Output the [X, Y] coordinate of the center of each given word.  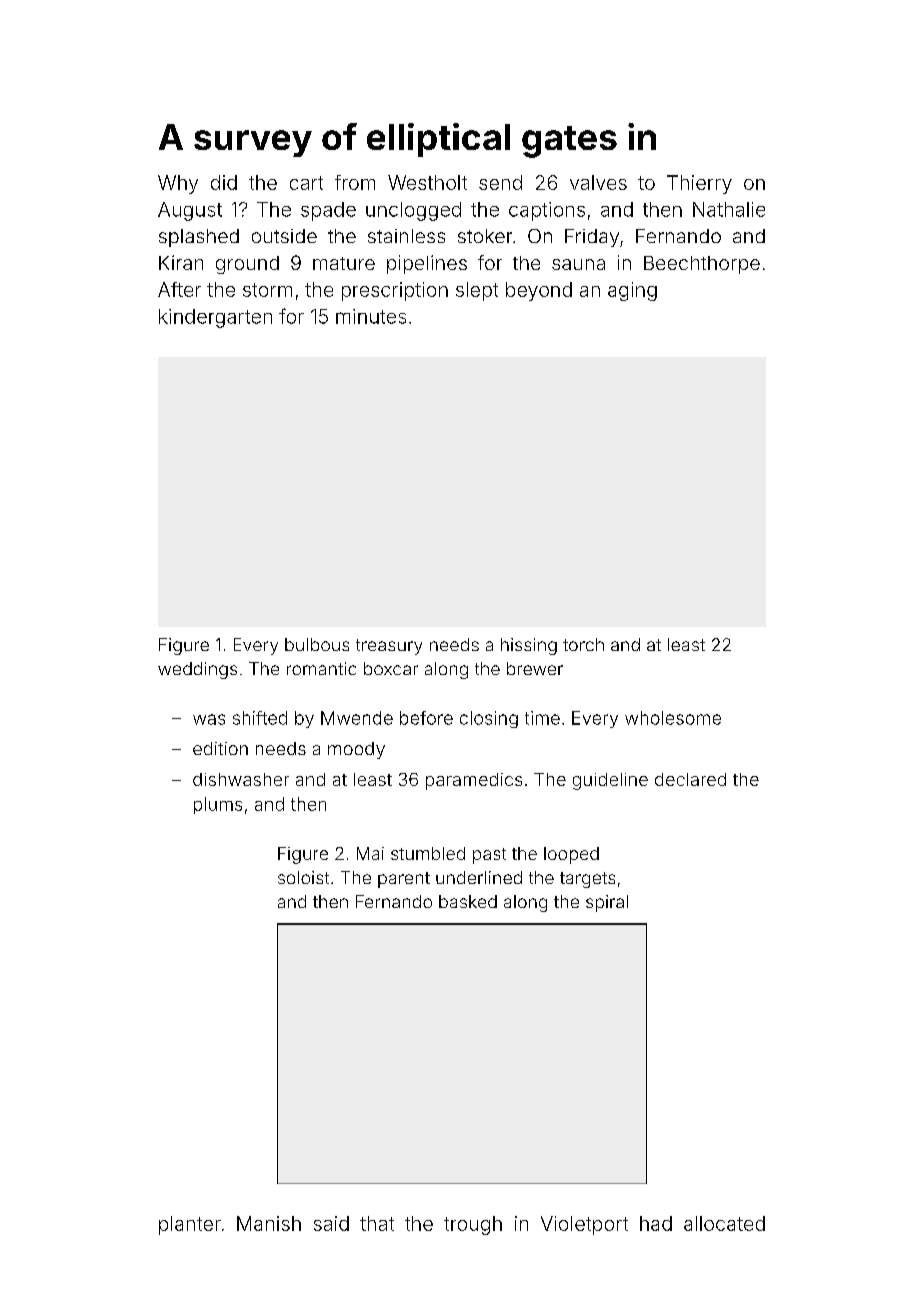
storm [267, 290]
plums [218, 805]
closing [489, 719]
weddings [197, 670]
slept [477, 291]
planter [190, 1225]
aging [632, 291]
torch [583, 644]
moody [356, 750]
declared [690, 779]
